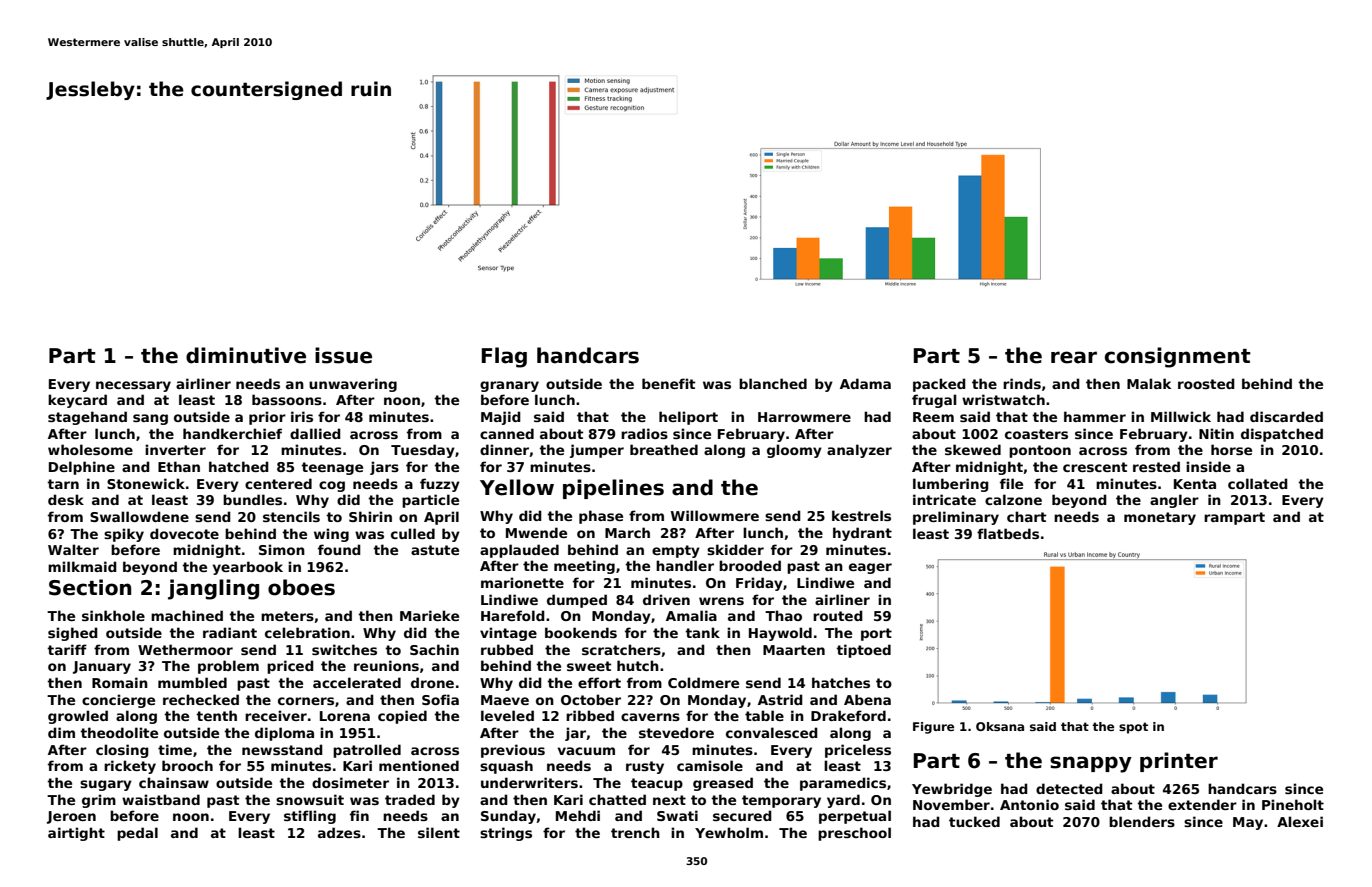 The image size is (1372, 887). What do you see at coordinates (353, 385) in the screenshot?
I see `unwavering` at bounding box center [353, 385].
